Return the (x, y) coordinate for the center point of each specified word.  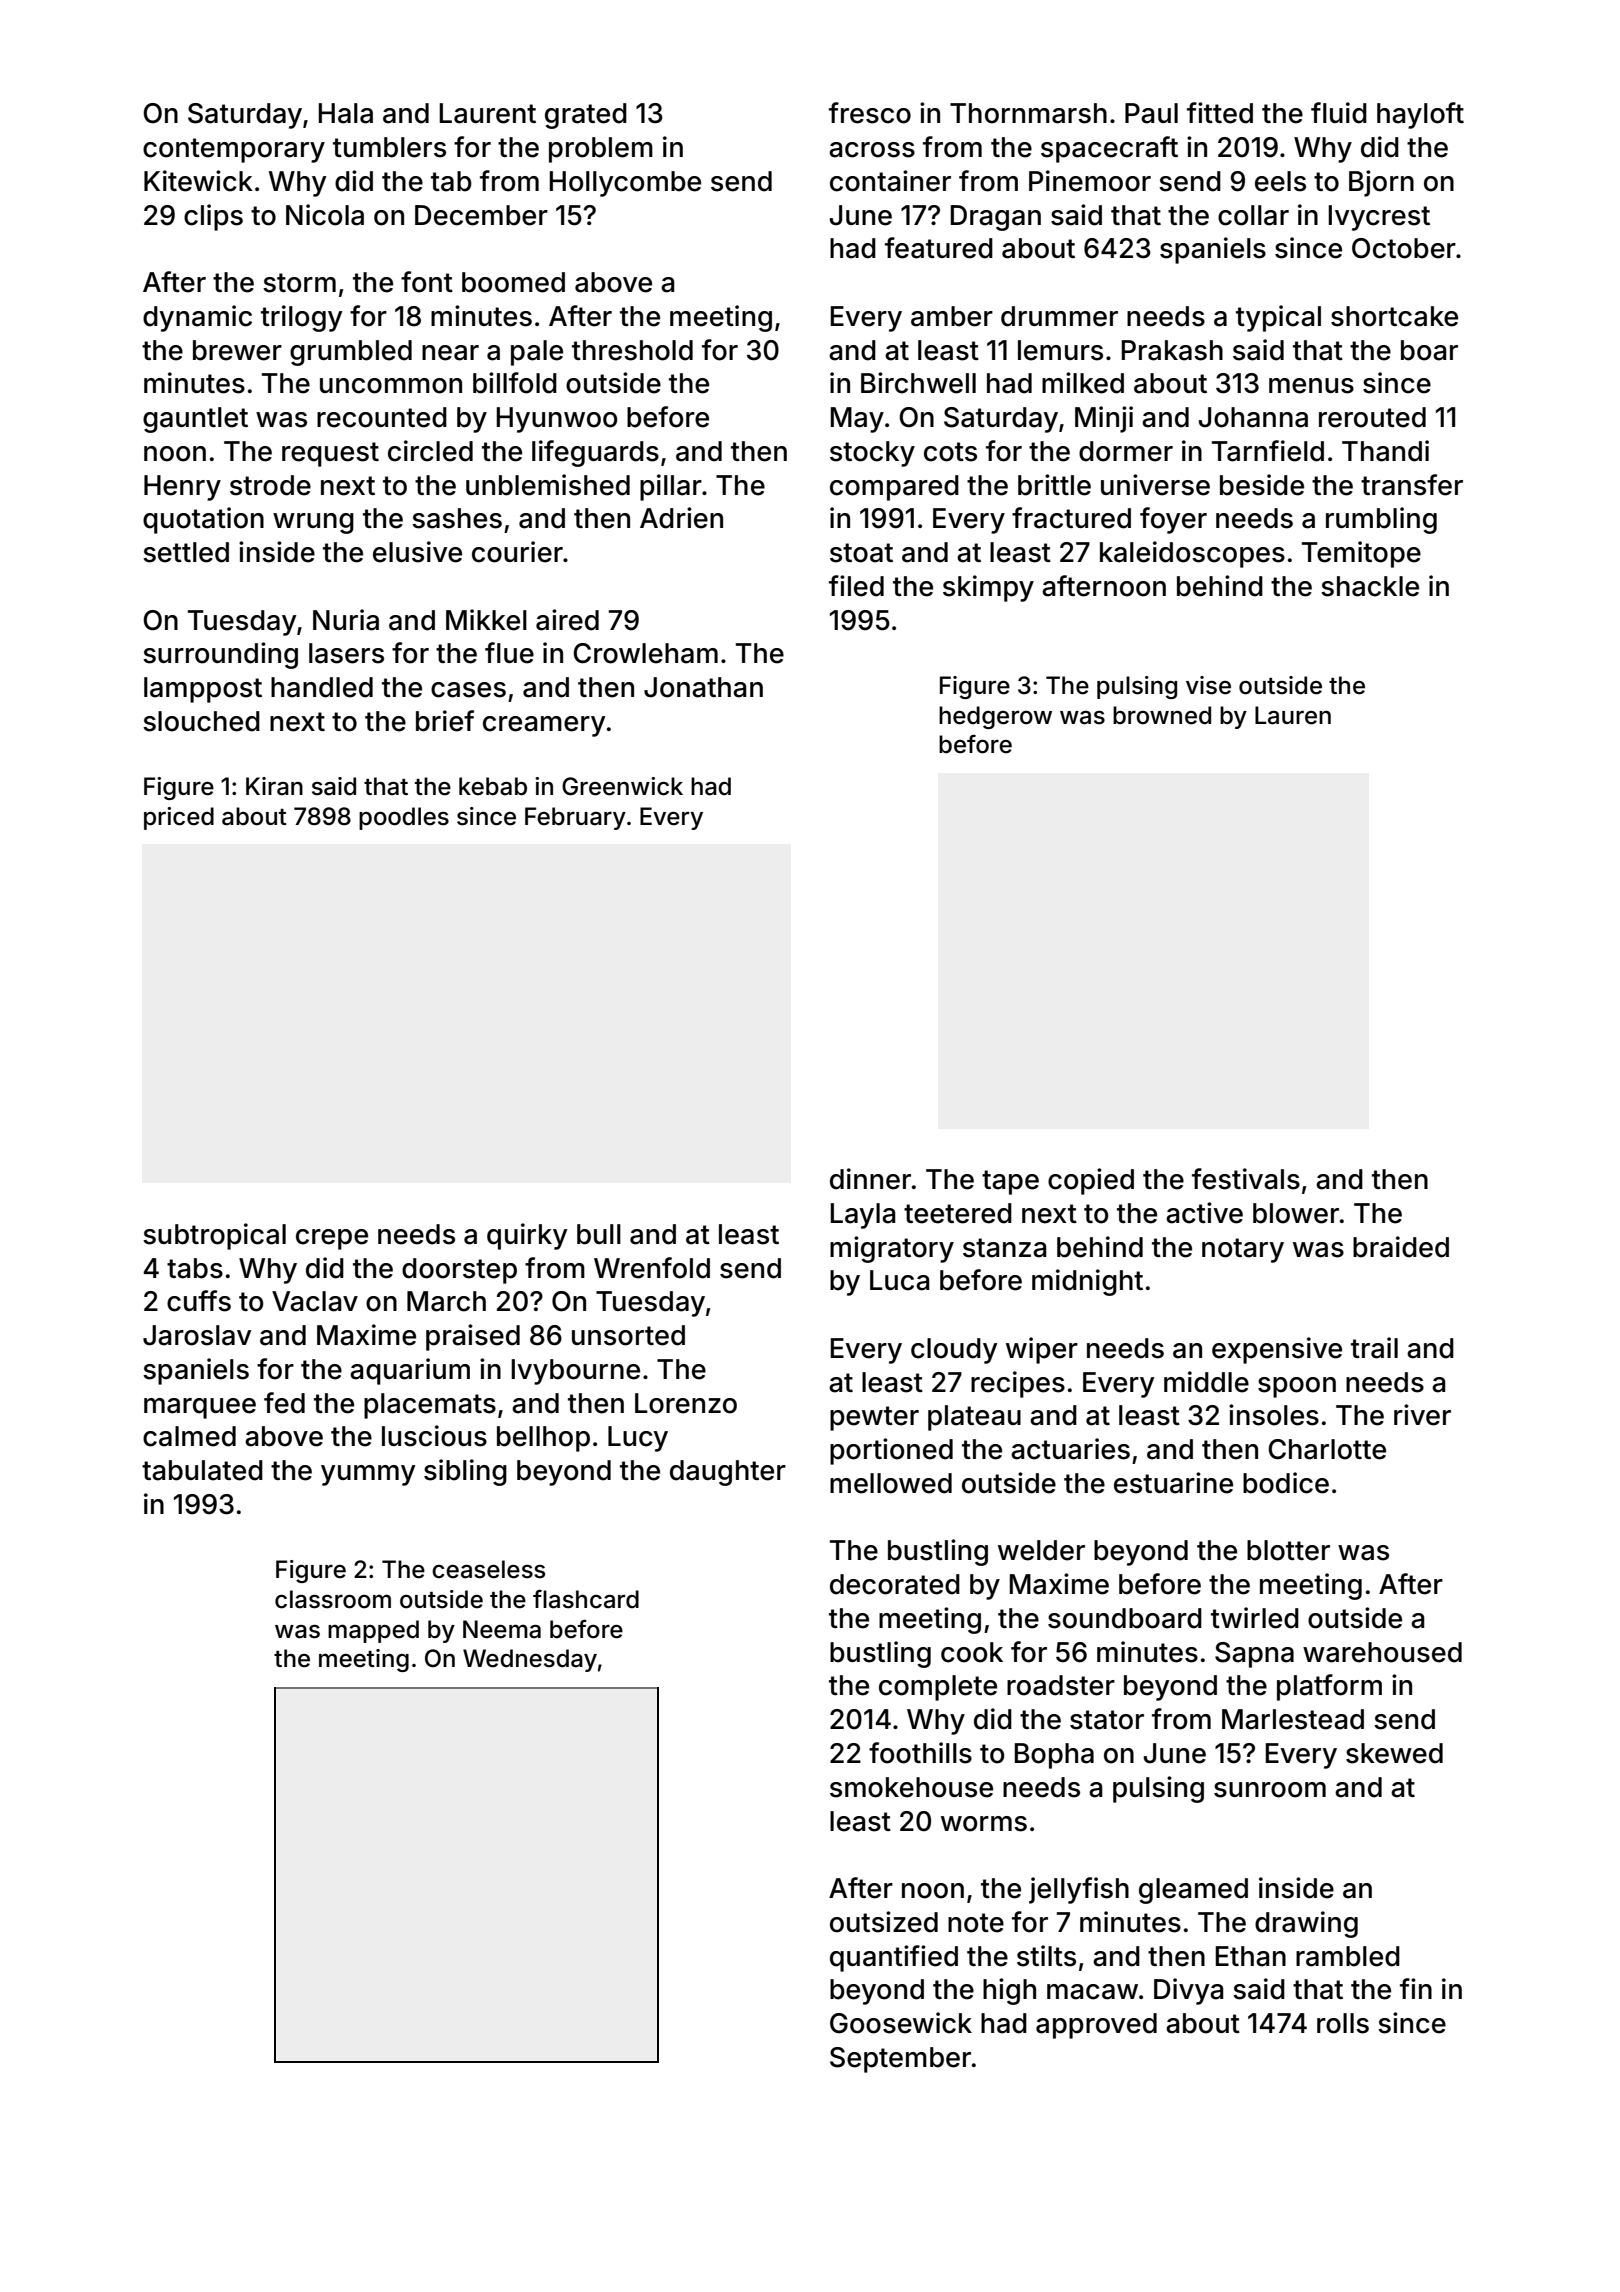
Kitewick (198, 181)
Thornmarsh (1028, 113)
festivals (1246, 1179)
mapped (373, 1631)
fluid (1339, 113)
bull (599, 1234)
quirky (527, 1236)
